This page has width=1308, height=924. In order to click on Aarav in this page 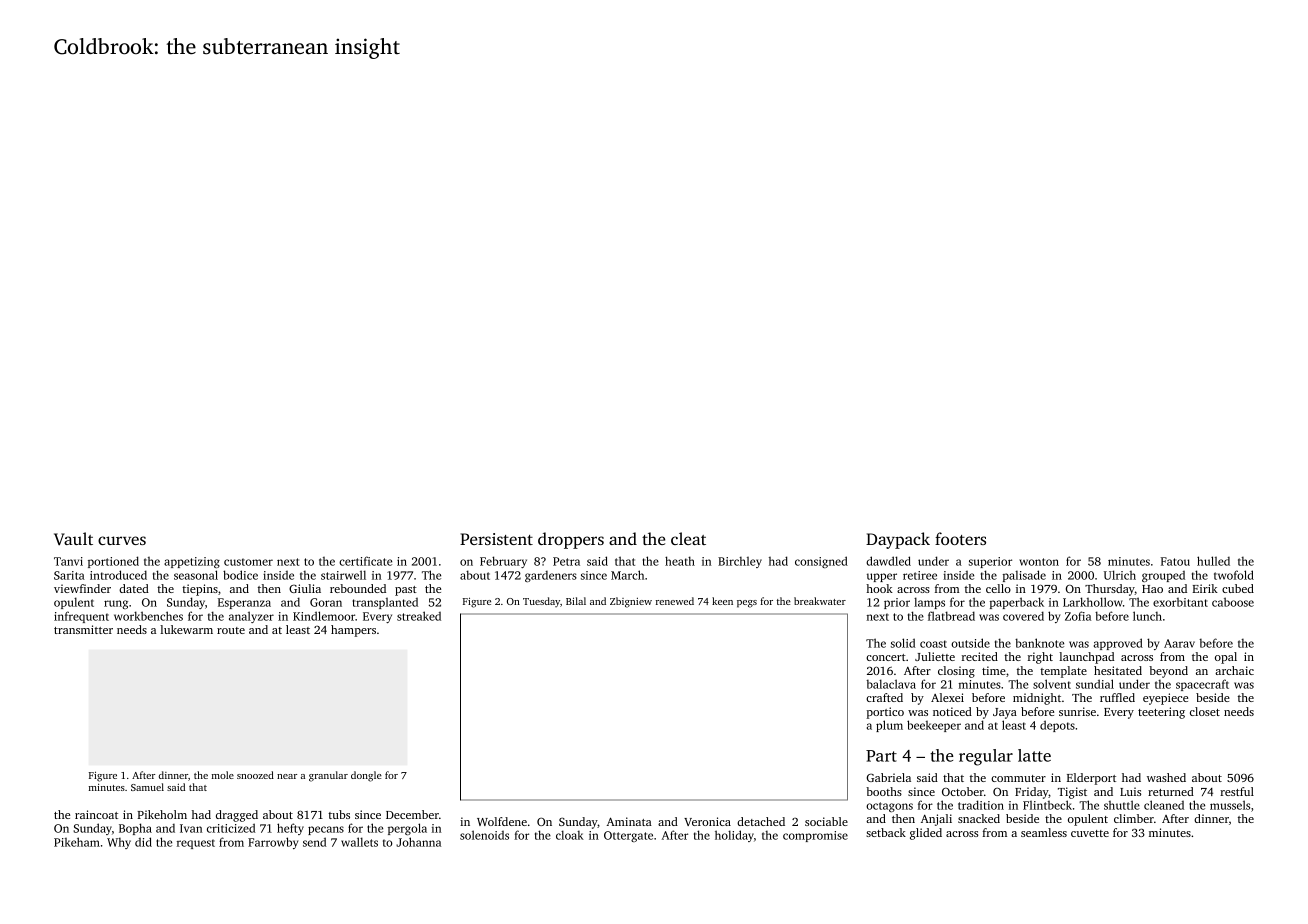, I will do `click(1179, 643)`.
